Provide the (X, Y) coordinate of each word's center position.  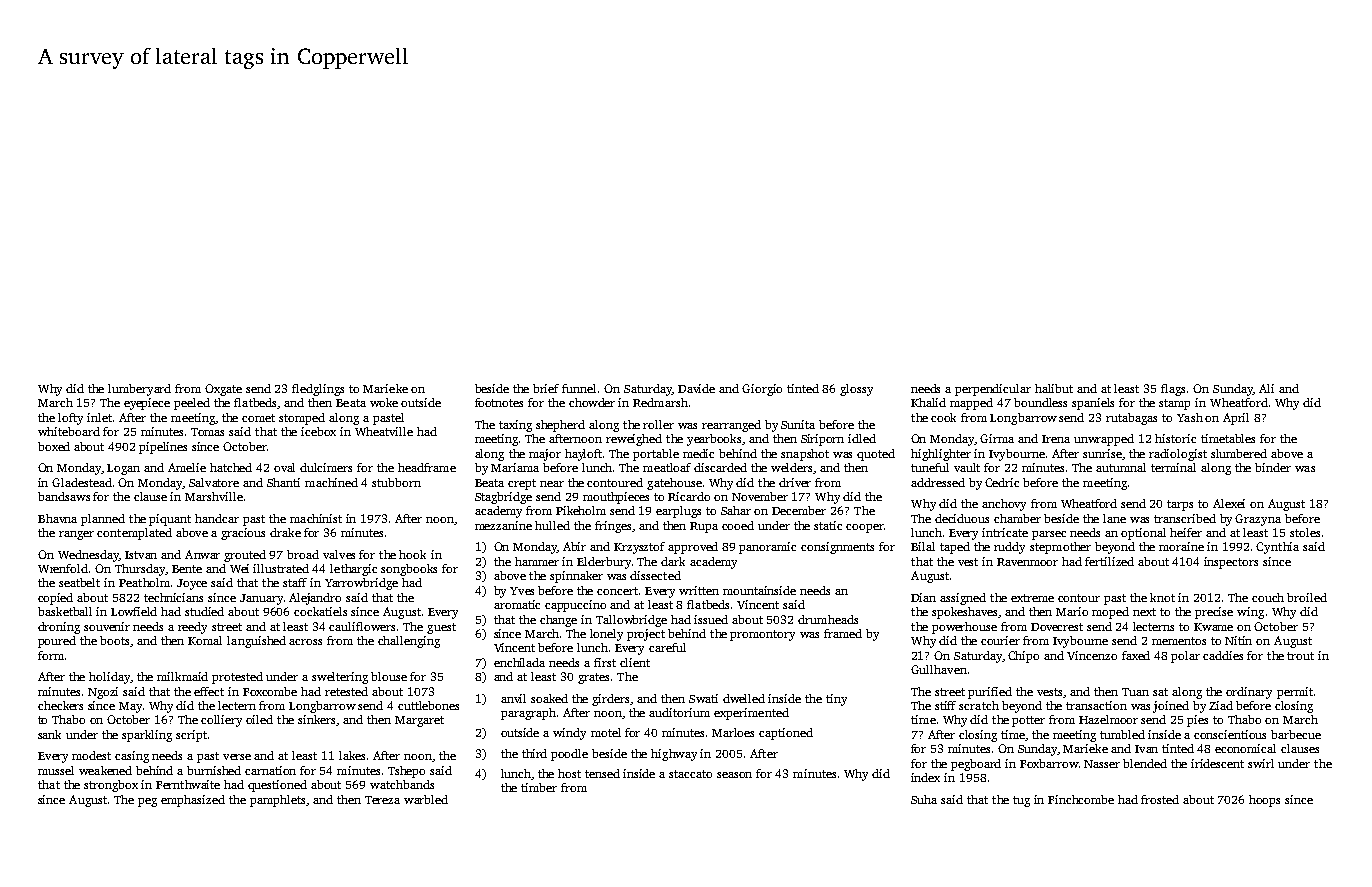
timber (539, 787)
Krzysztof (639, 548)
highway (674, 755)
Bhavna (57, 518)
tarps (1180, 505)
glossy (856, 390)
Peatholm (144, 582)
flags (1173, 390)
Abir (574, 546)
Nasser (1102, 764)
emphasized (193, 801)
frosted (1160, 799)
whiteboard (69, 431)
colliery (221, 721)
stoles (1305, 532)
